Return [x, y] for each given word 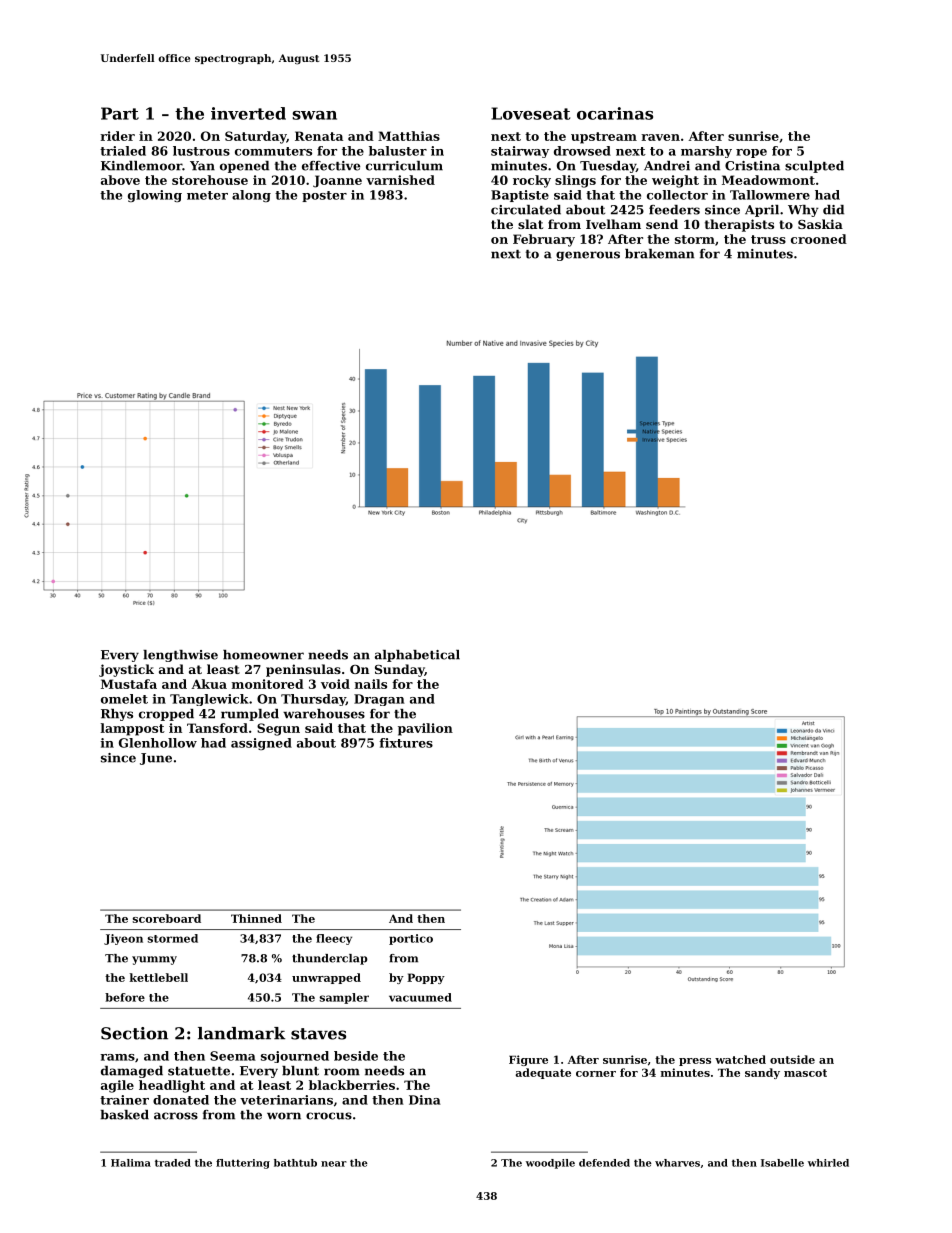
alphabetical [417, 656]
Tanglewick [209, 700]
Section [134, 1033]
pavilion [425, 729]
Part [120, 113]
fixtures [406, 743]
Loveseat [530, 113]
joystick [126, 670]
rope [751, 153]
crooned [819, 239]
